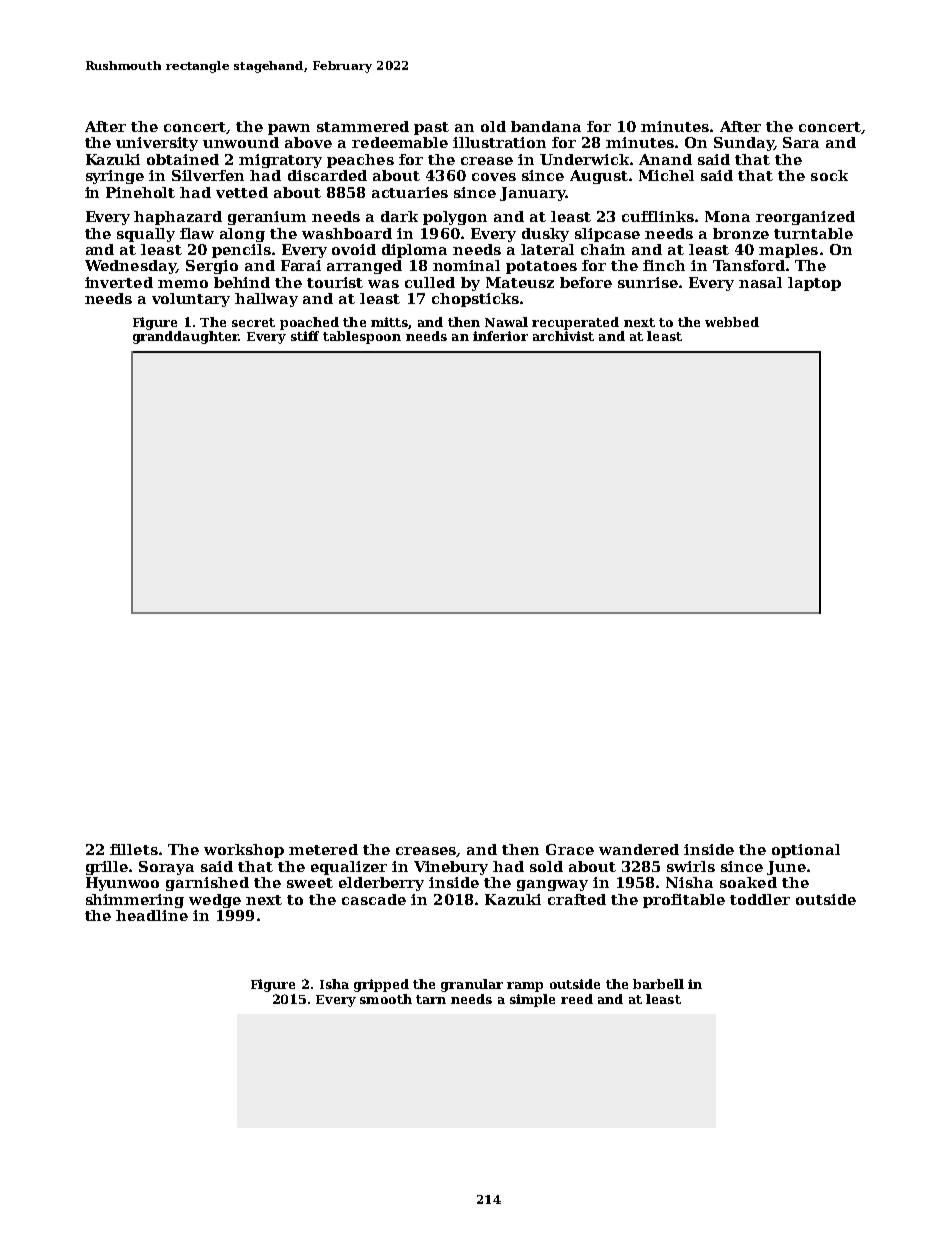 This screenshot has height=1233, width=952. I want to click on archivist, so click(563, 336).
